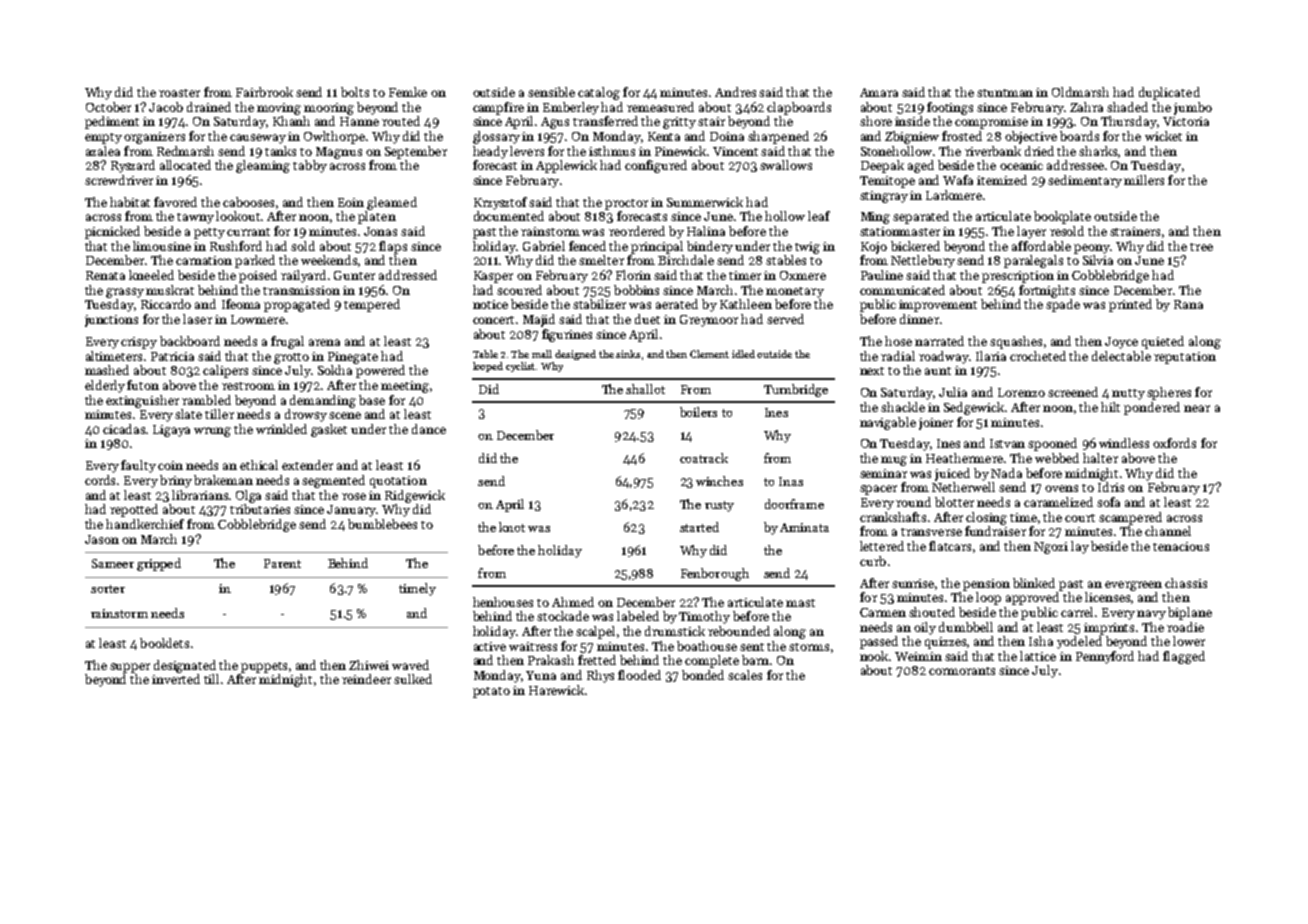  Describe the element at coordinates (1077, 612) in the screenshot. I see `carrel` at that location.
